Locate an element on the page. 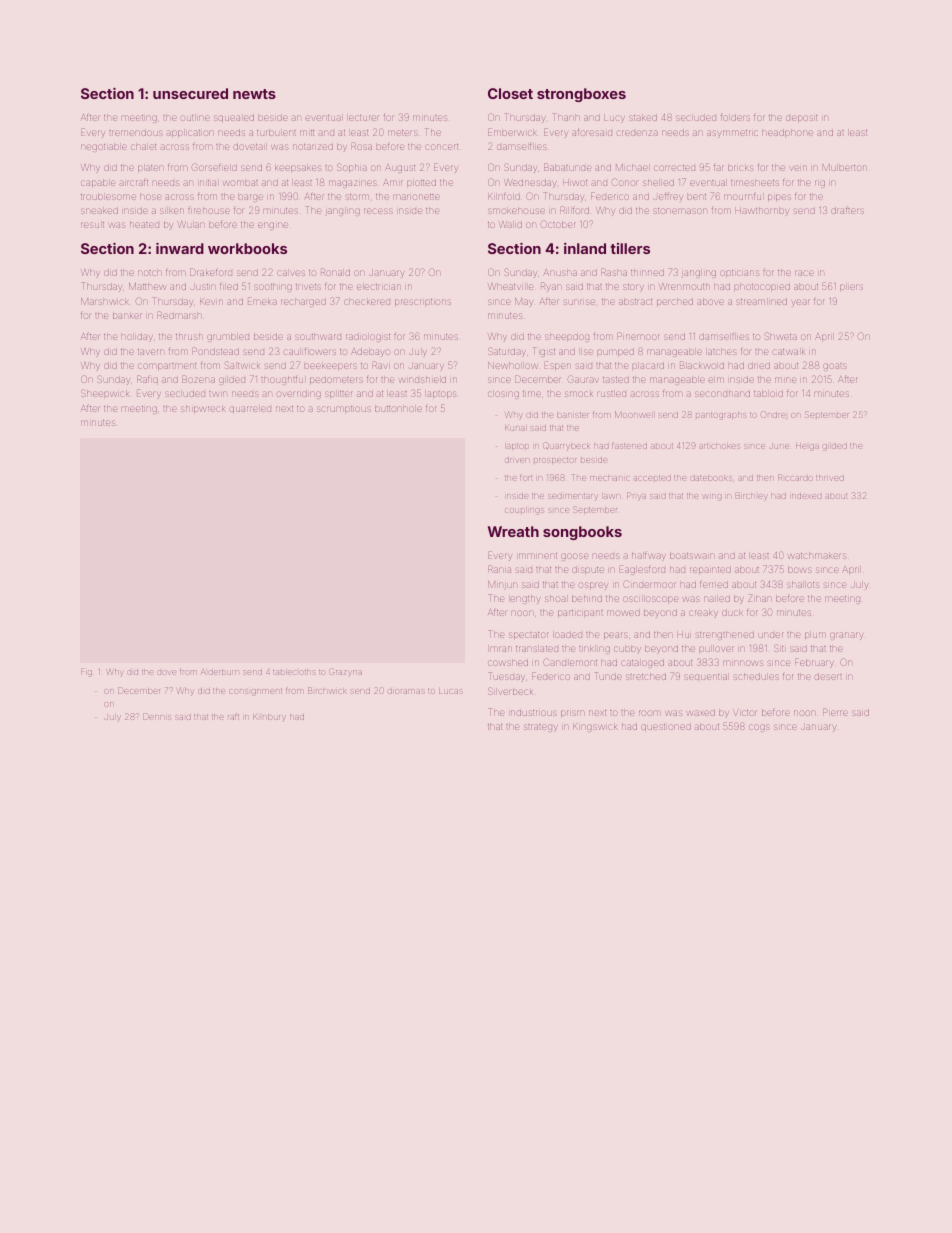 This document has width=952, height=1233. strongboxes is located at coordinates (581, 95).
